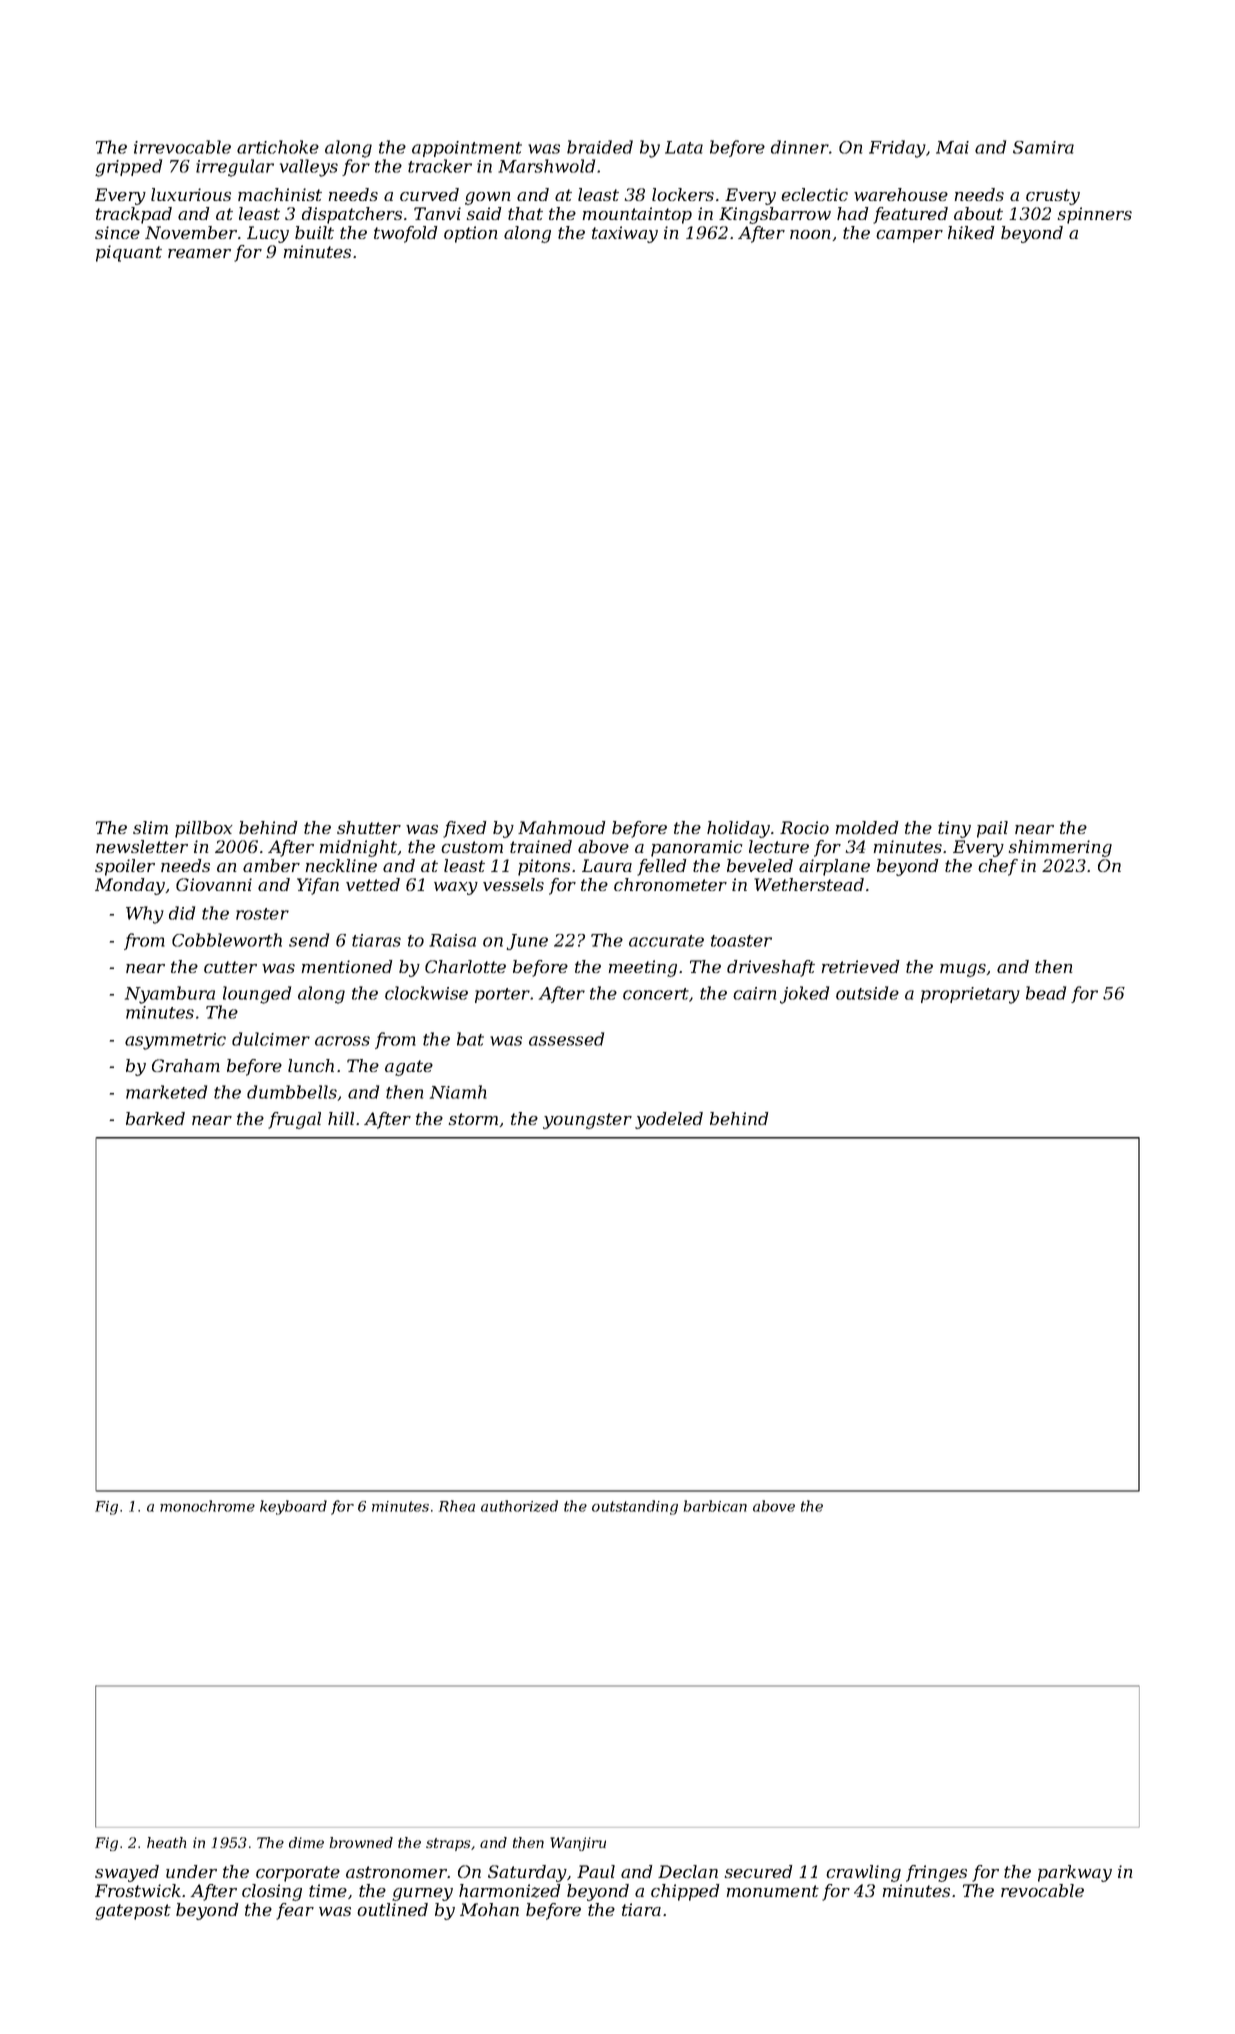 The width and height of the screenshot is (1235, 2034). I want to click on Mai, so click(952, 147).
